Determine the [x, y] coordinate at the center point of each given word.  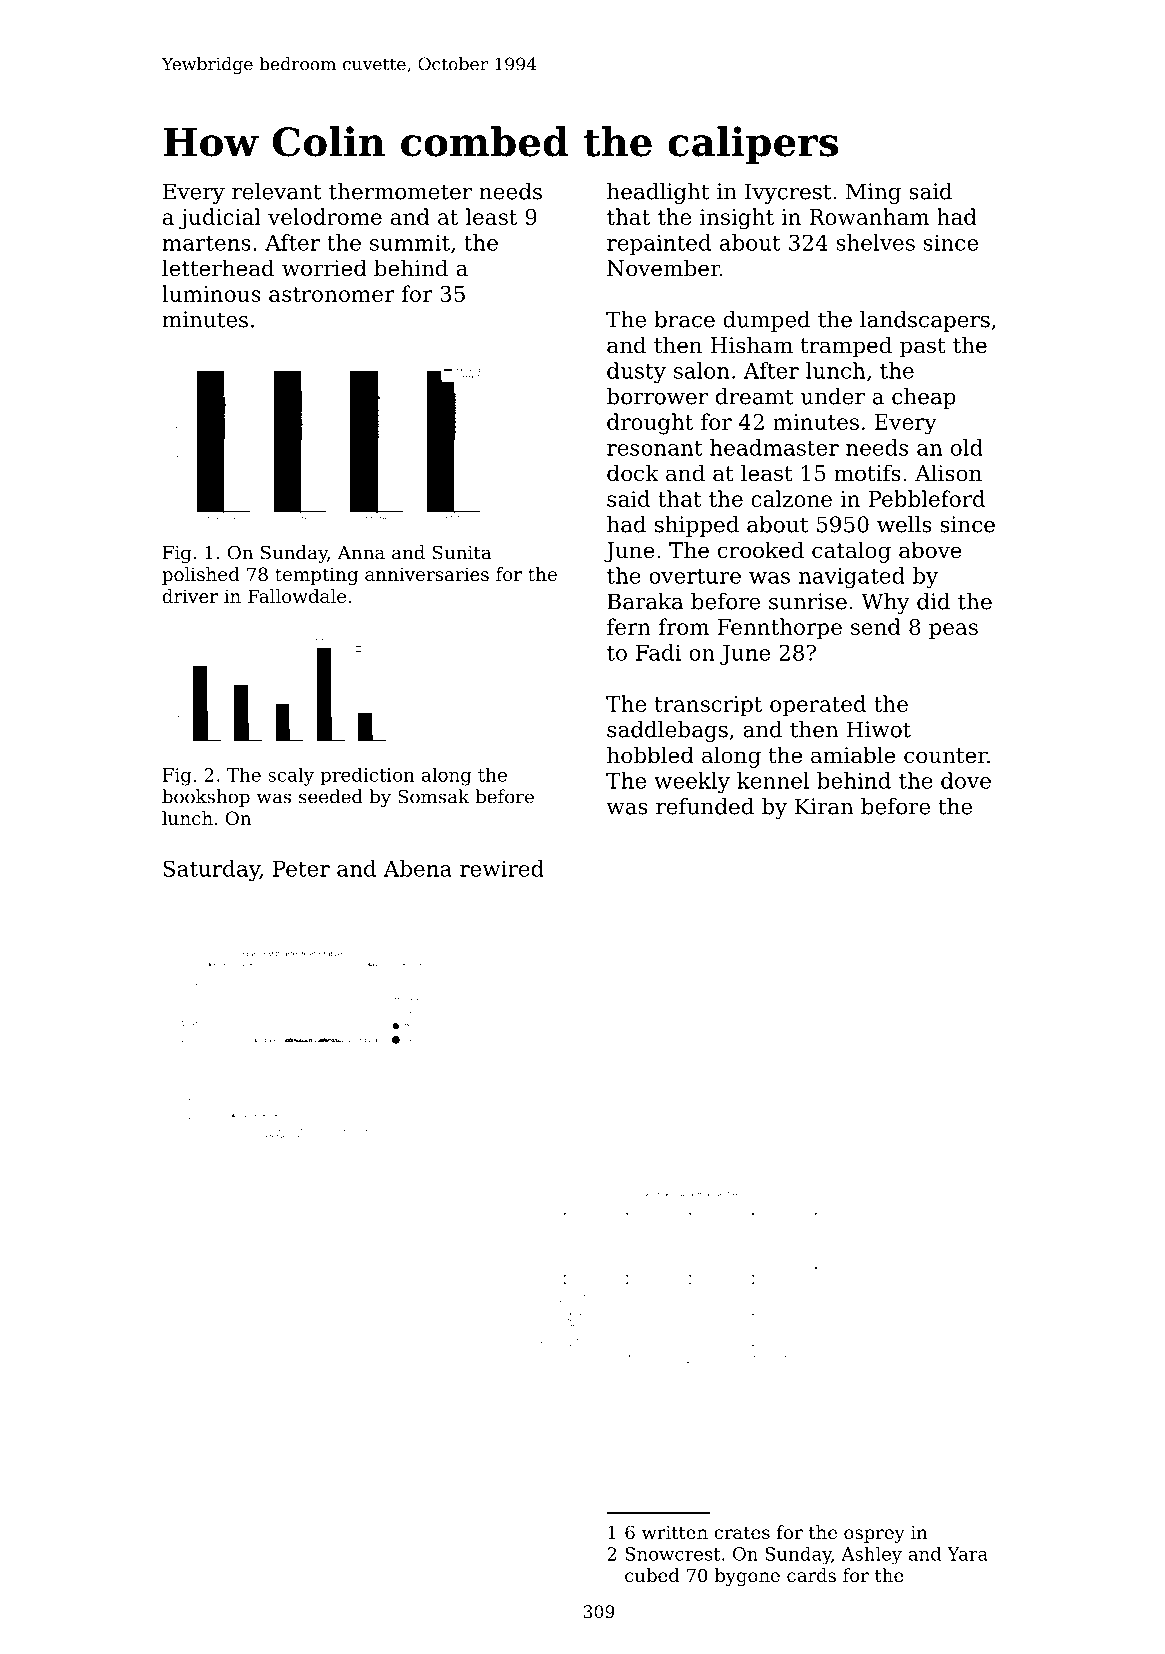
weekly [692, 783]
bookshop [206, 798]
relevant [277, 191]
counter [945, 756]
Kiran [824, 806]
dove [966, 780]
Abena [418, 868]
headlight [658, 193]
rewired [502, 868]
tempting [316, 576]
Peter [301, 869]
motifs [867, 473]
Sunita [462, 552]
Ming [873, 193]
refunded [705, 806]
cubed [652, 1575]
